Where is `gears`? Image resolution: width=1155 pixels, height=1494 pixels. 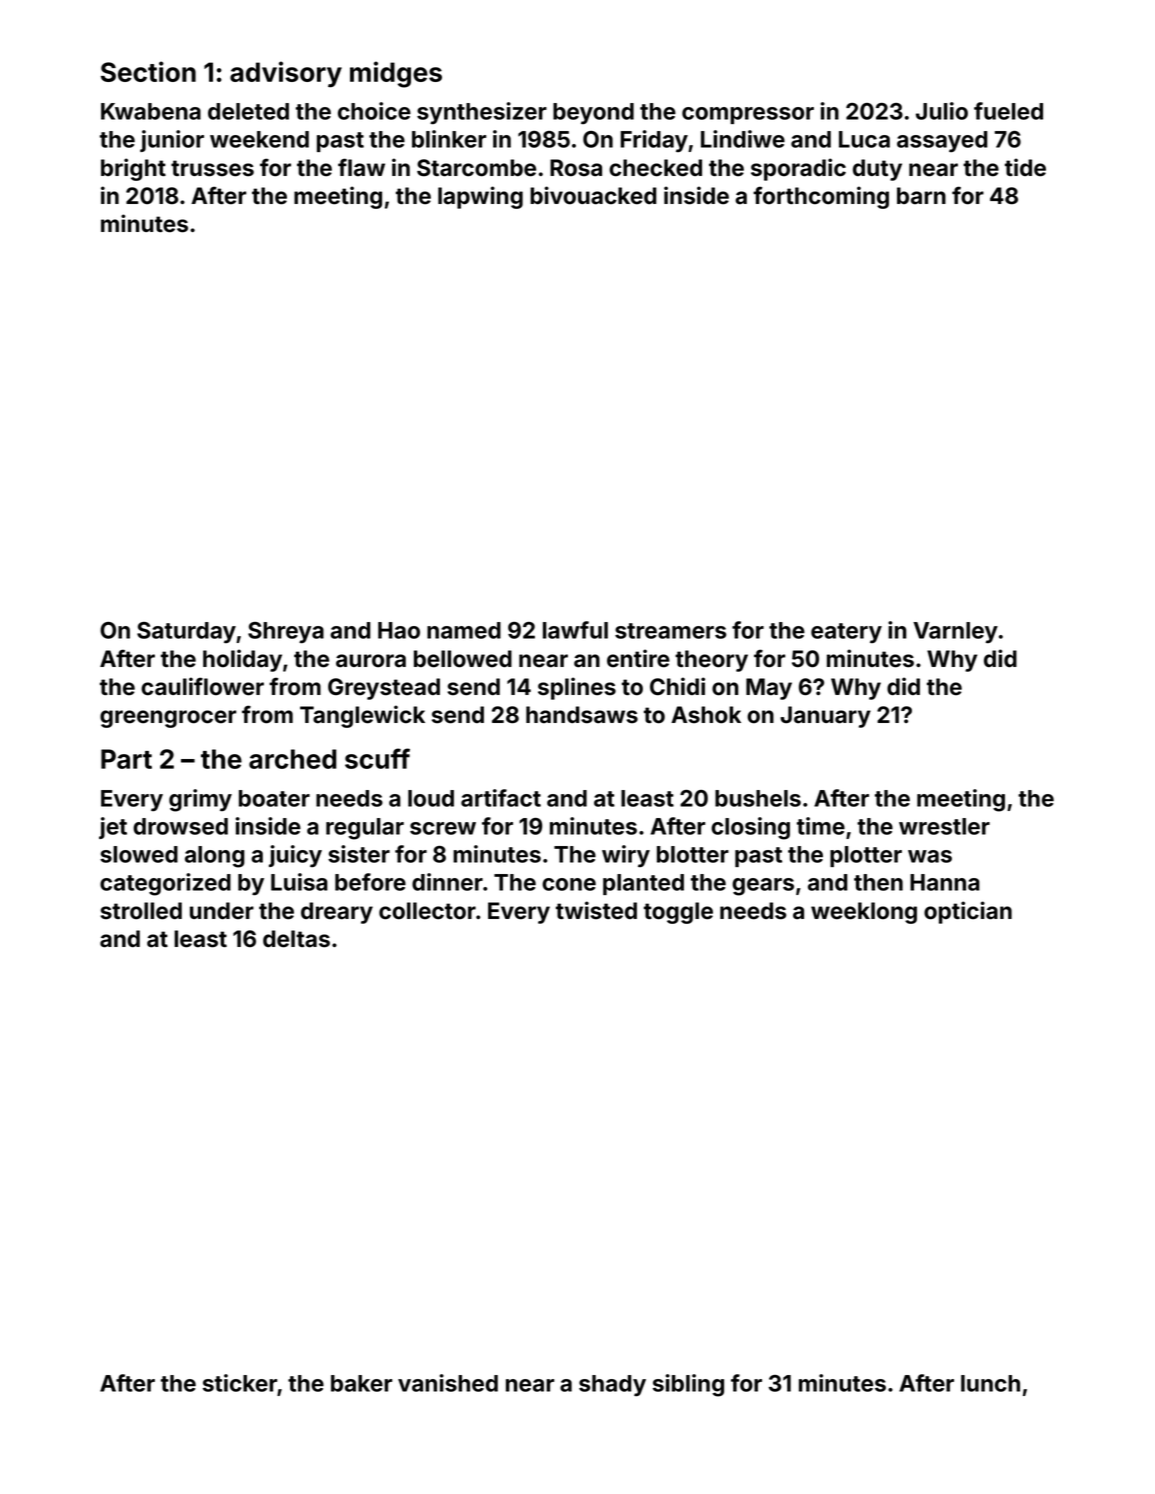 gears is located at coordinates (763, 887).
